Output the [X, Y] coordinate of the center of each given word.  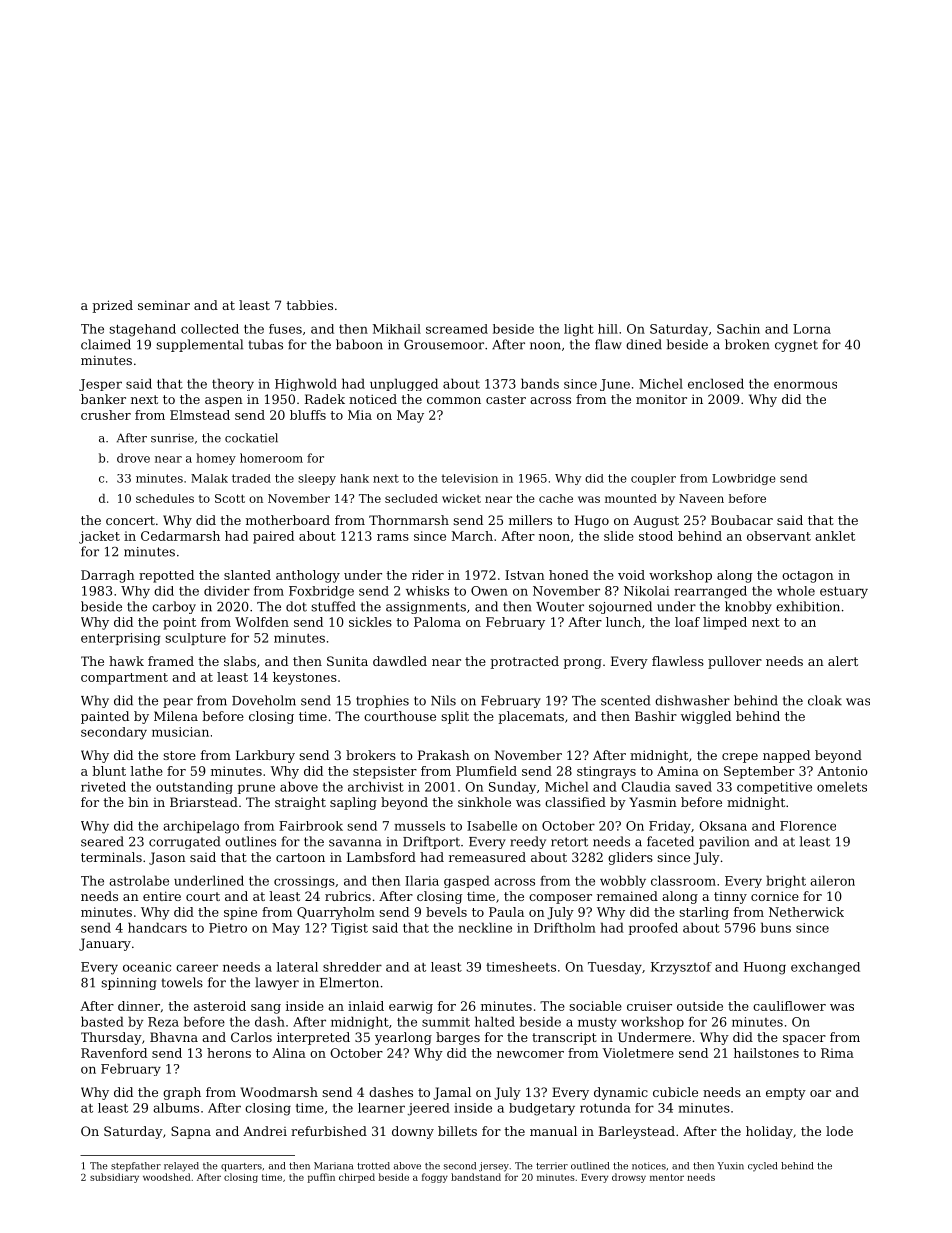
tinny [730, 898]
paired [273, 537]
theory [233, 384]
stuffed [333, 606]
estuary [844, 593]
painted [105, 717]
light [579, 330]
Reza [163, 1022]
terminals [111, 857]
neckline [485, 927]
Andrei [265, 1131]
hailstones [766, 1053]
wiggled [706, 717]
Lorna [812, 329]
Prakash [444, 755]
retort [569, 842]
